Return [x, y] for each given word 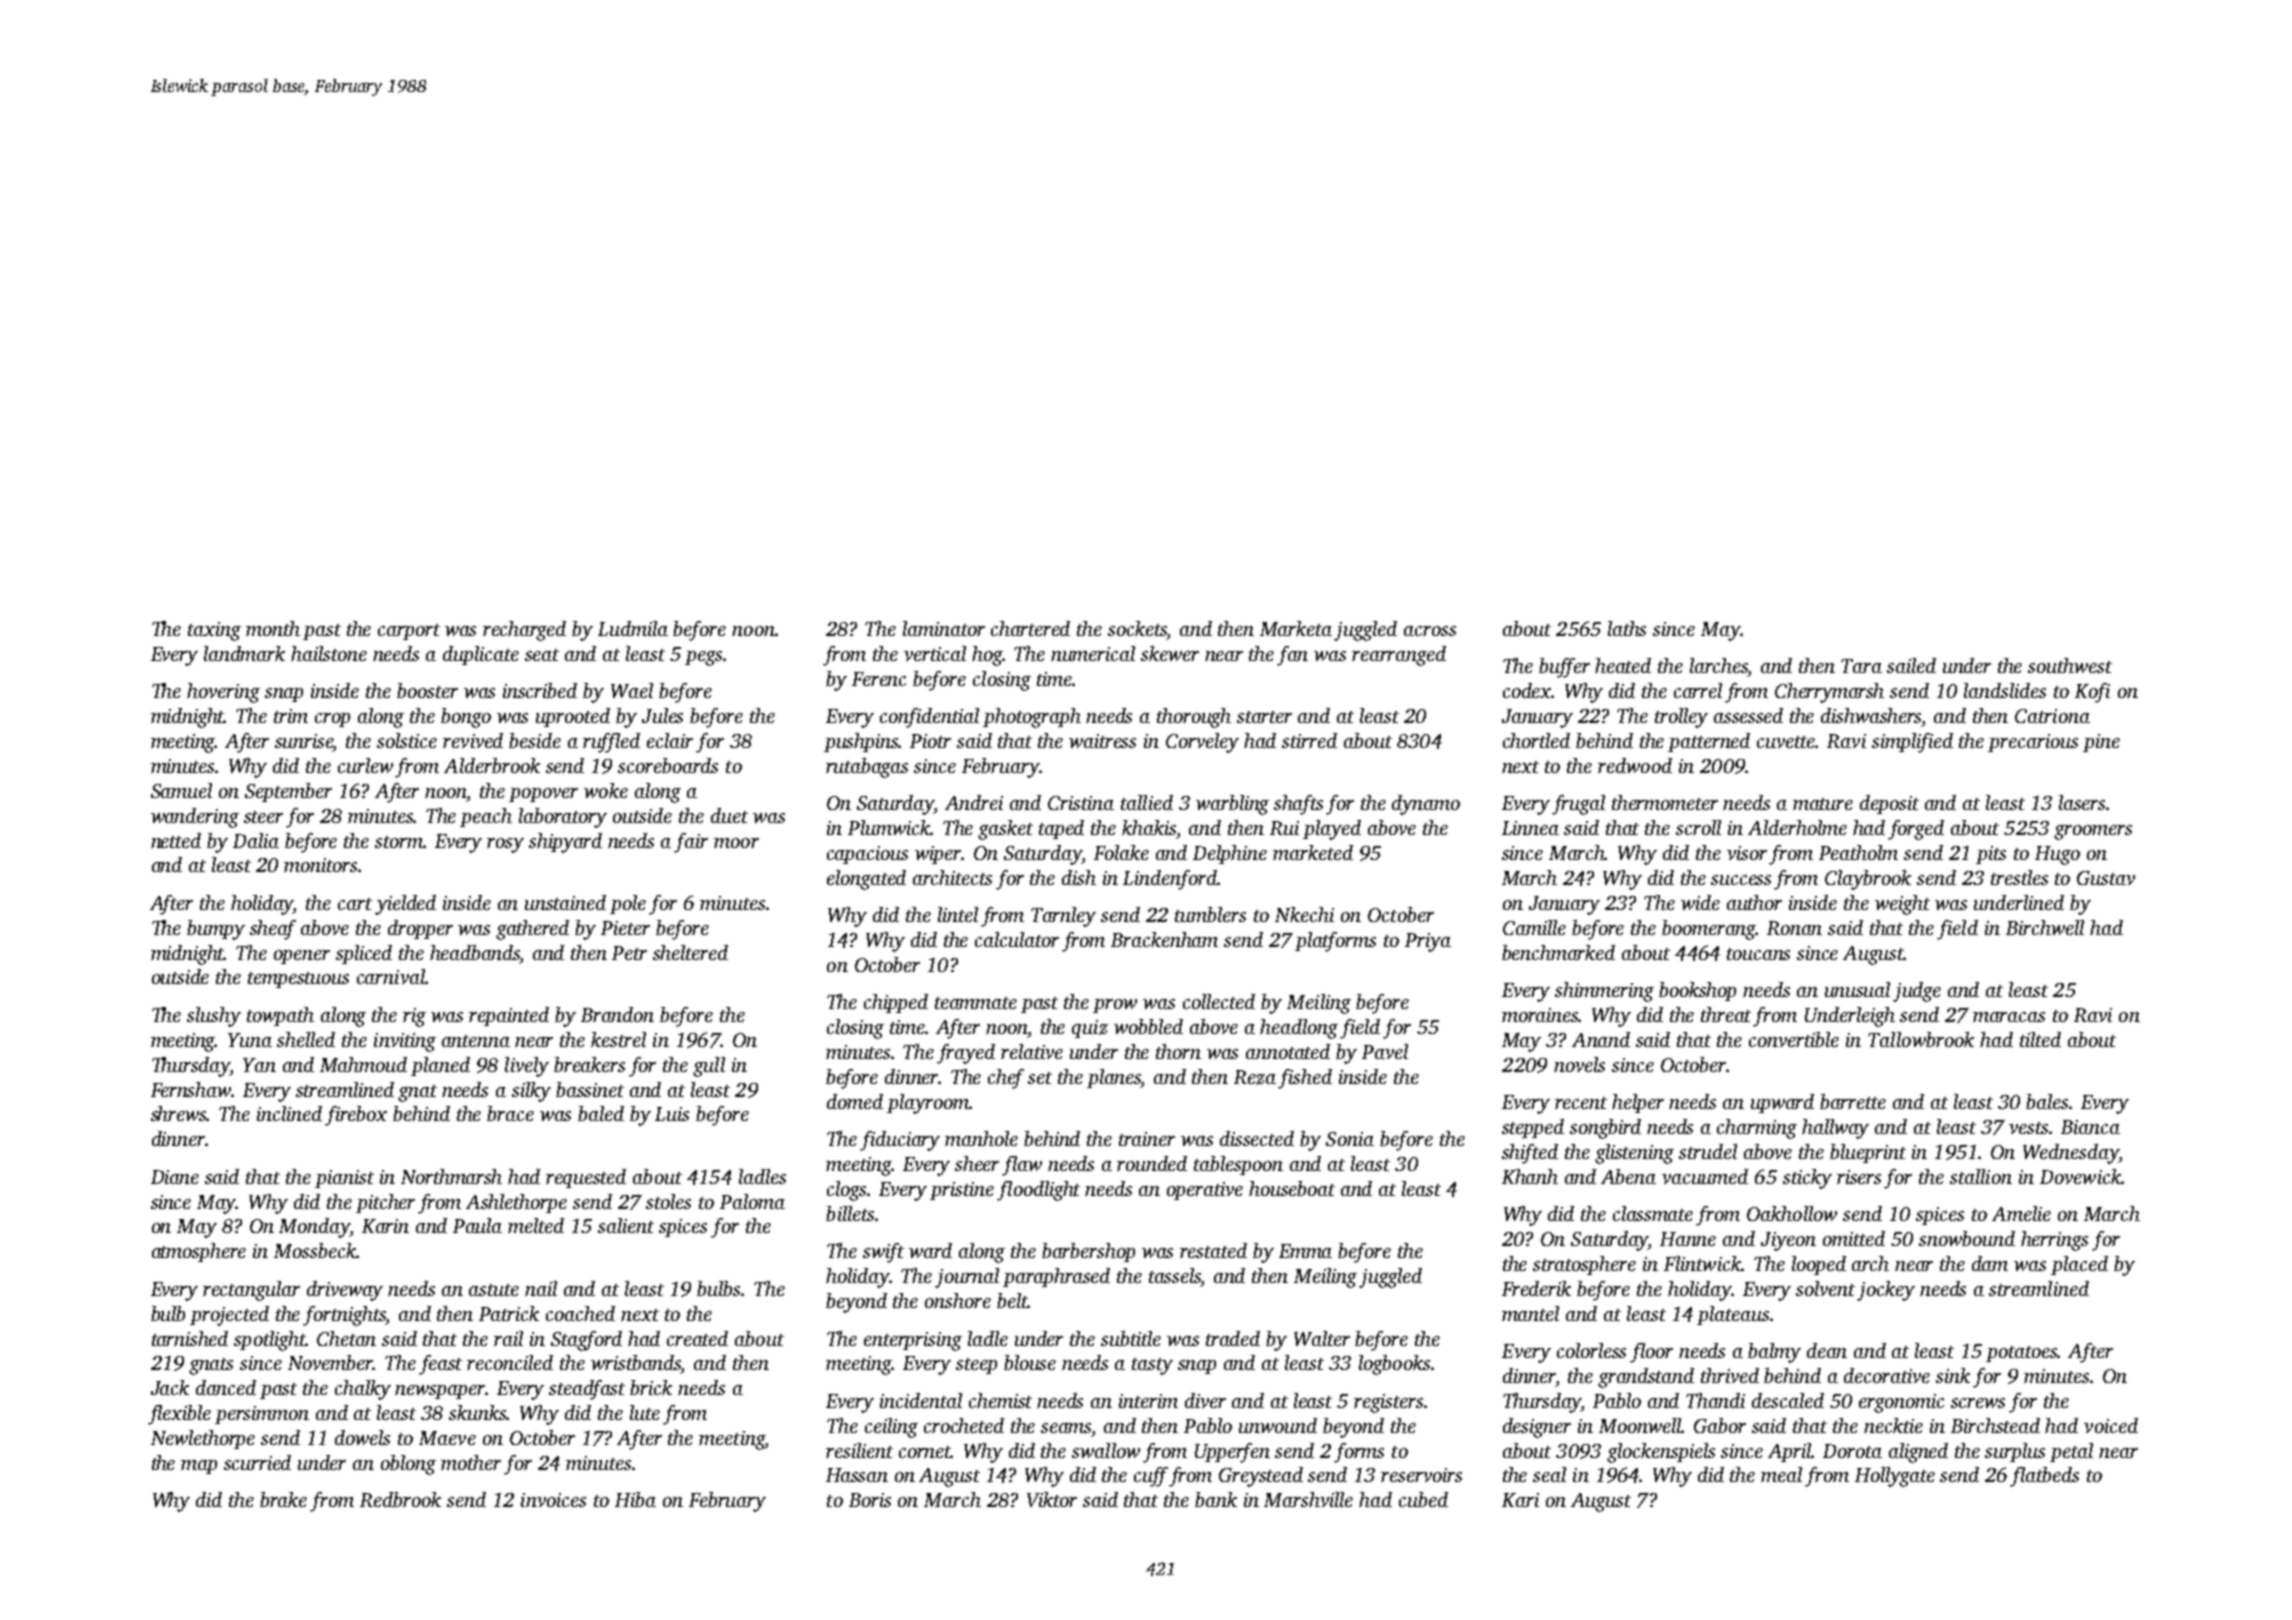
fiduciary [900, 1141]
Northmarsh [451, 1176]
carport [409, 632]
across [1430, 631]
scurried [257, 1462]
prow [1115, 1006]
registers [1388, 1403]
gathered [532, 930]
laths [1627, 628]
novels [1579, 1064]
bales [2047, 1101]
